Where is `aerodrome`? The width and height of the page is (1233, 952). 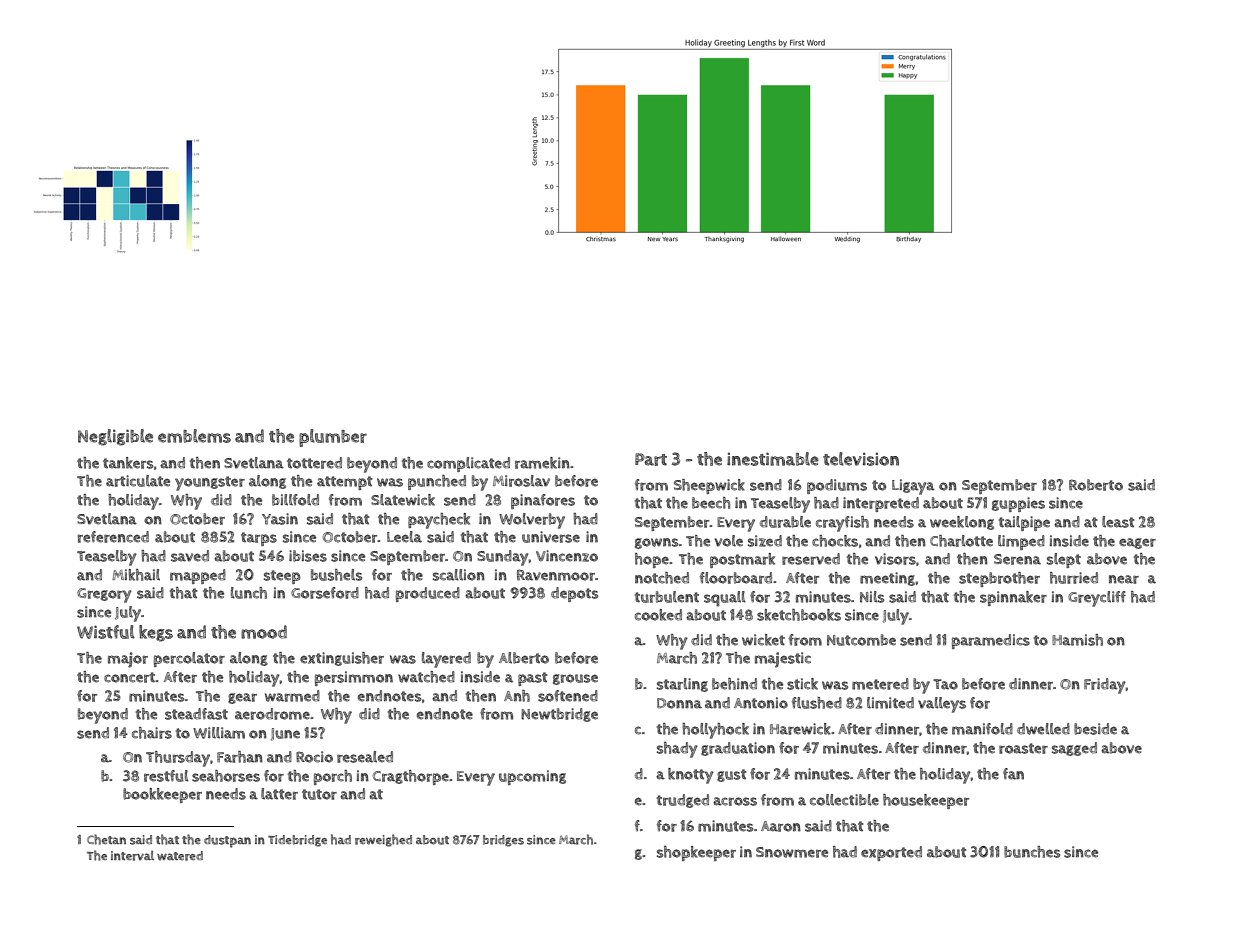 aerodrome is located at coordinates (272, 714).
